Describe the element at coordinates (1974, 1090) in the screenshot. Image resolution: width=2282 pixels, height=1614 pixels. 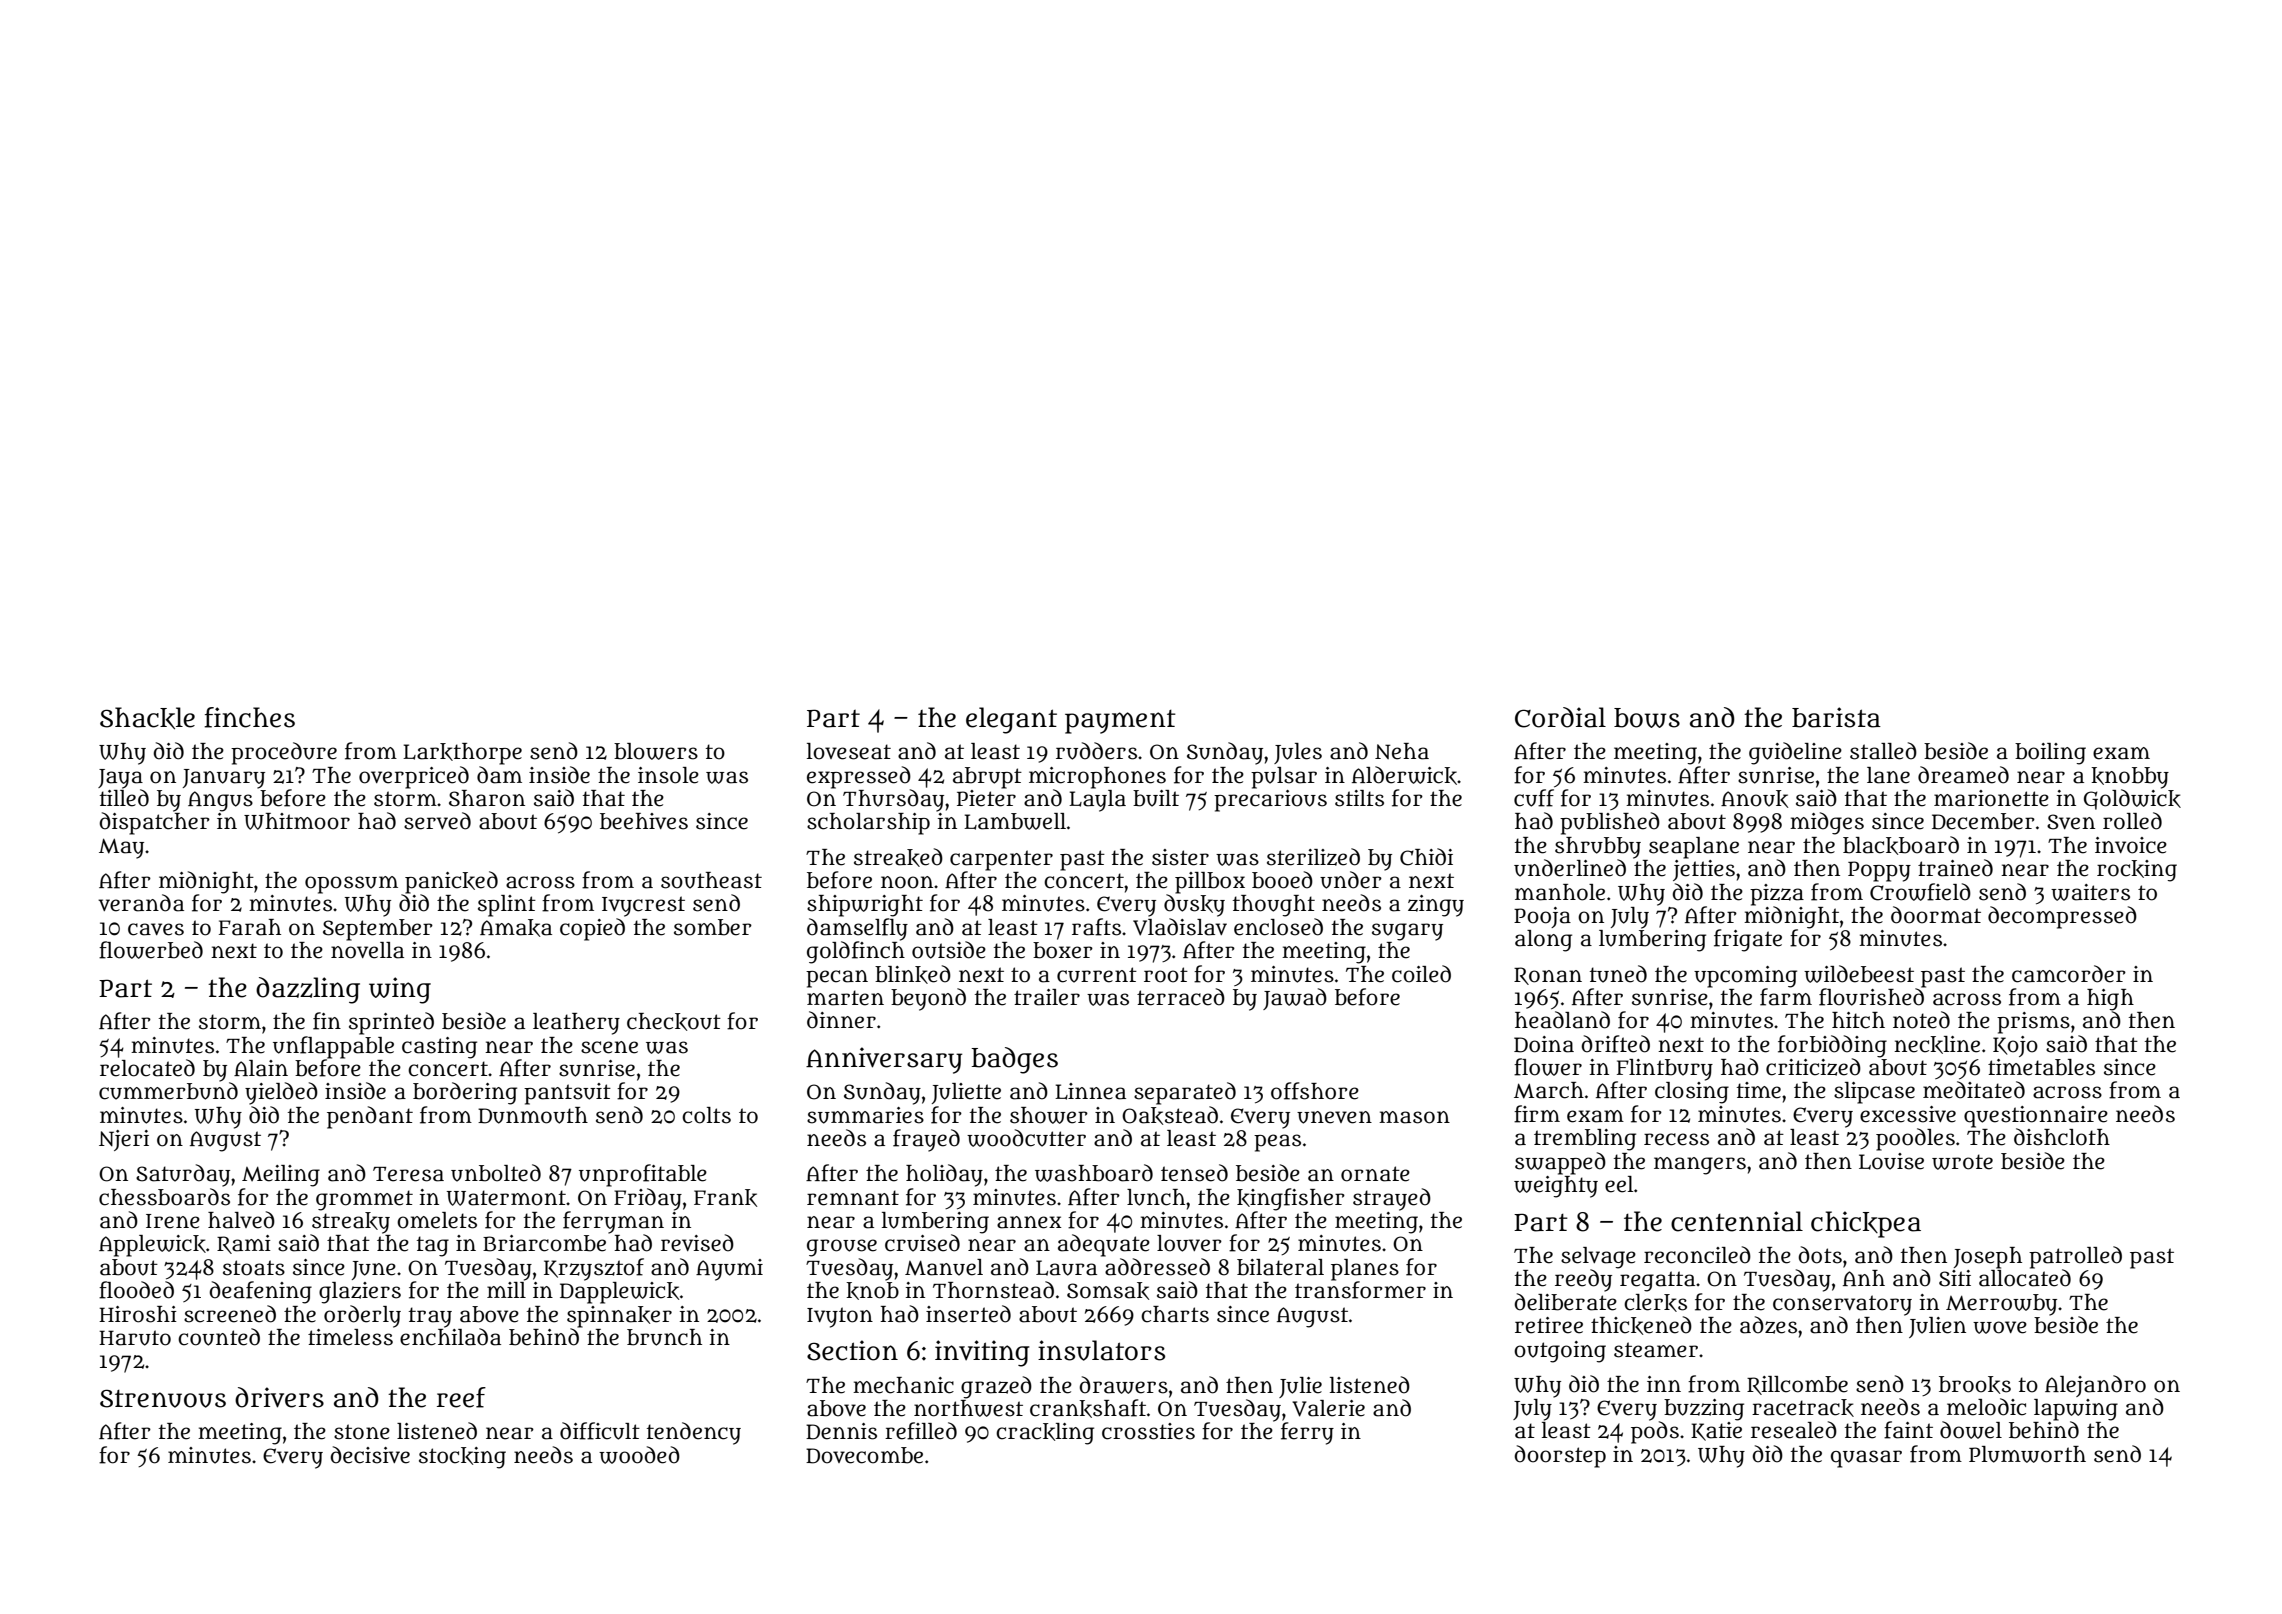
I see `meditated` at that location.
